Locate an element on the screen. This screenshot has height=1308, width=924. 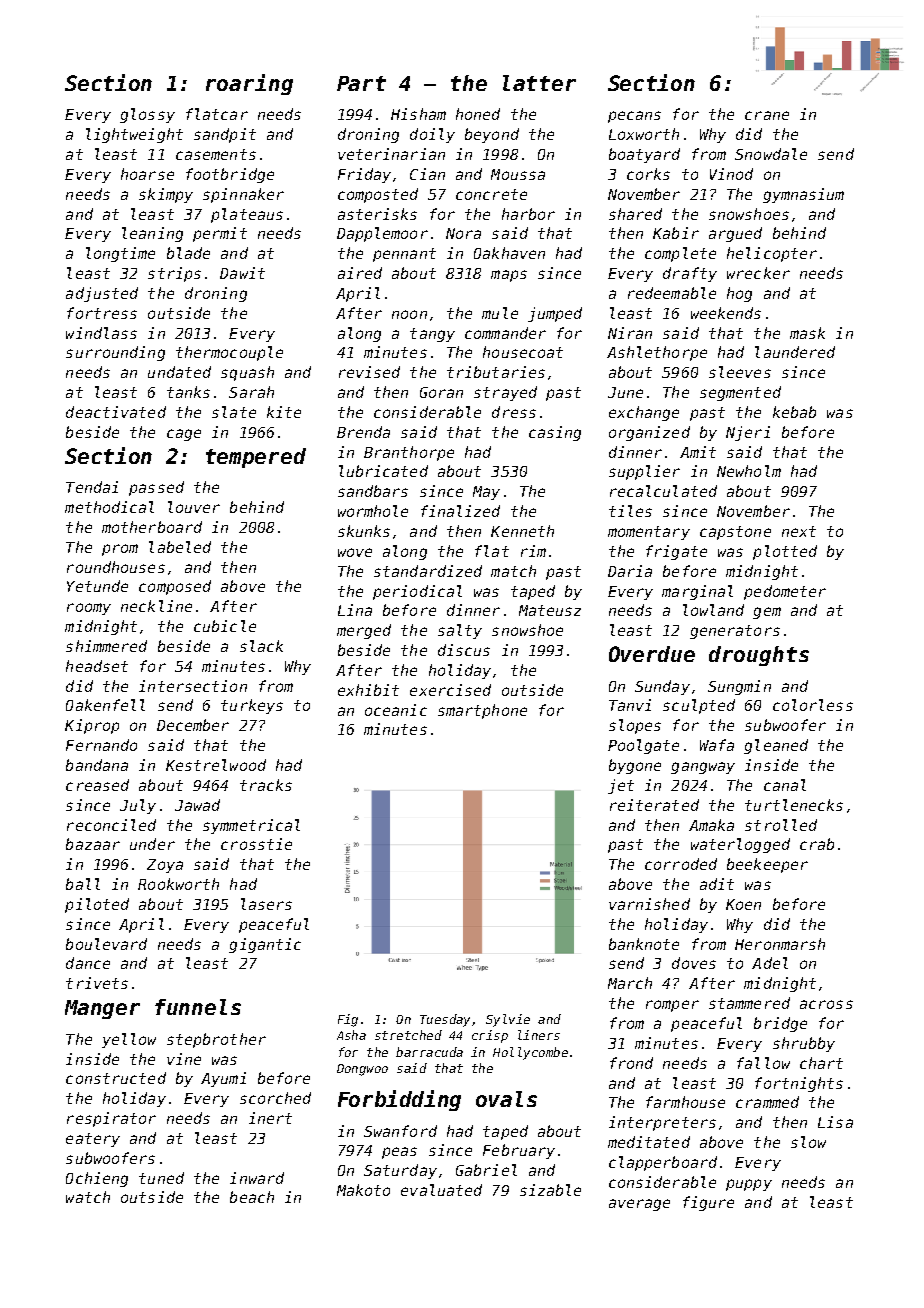
Njeri is located at coordinates (748, 433).
